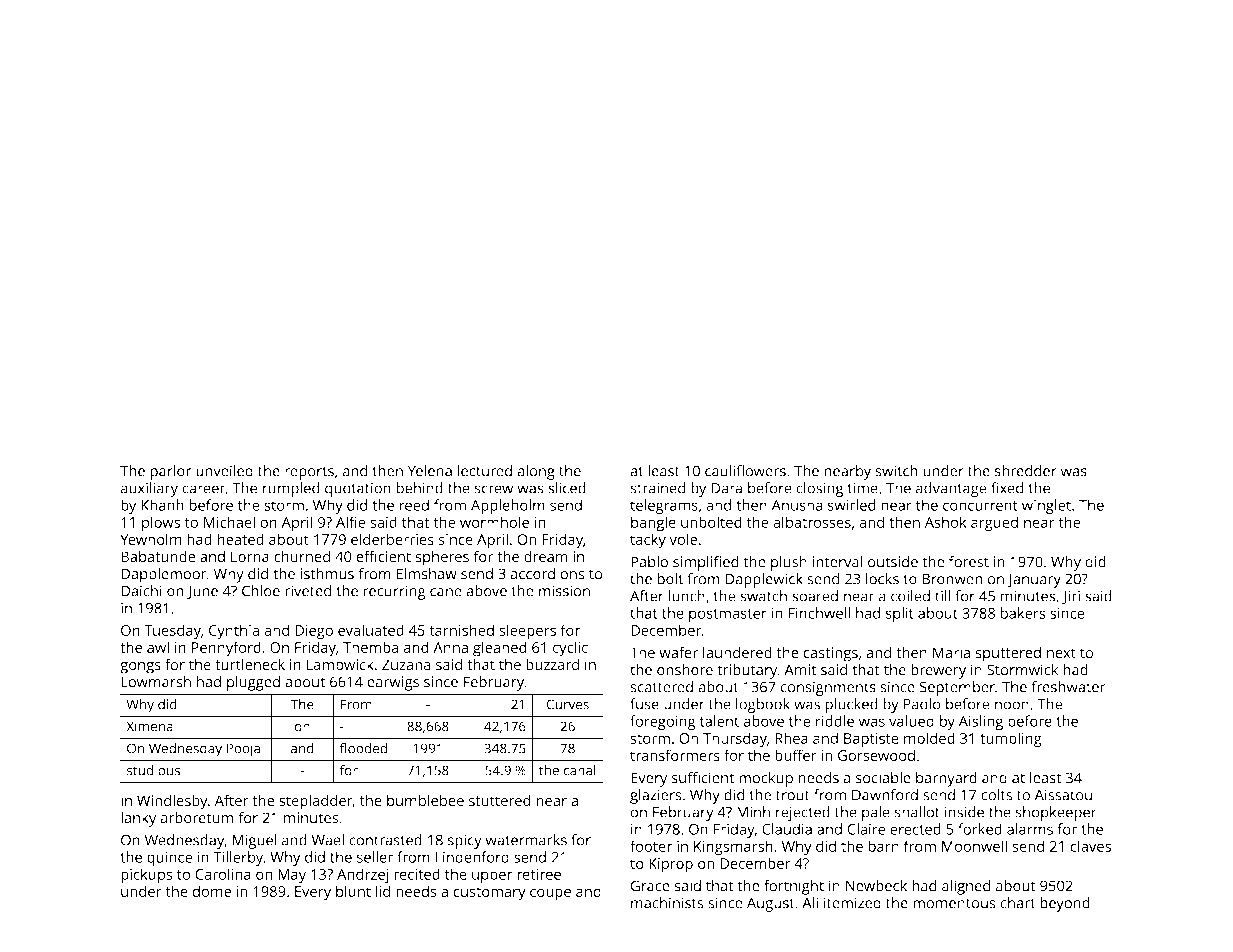 The width and height of the image is (1233, 952). Describe the element at coordinates (1034, 581) in the image. I see `January` at that location.
